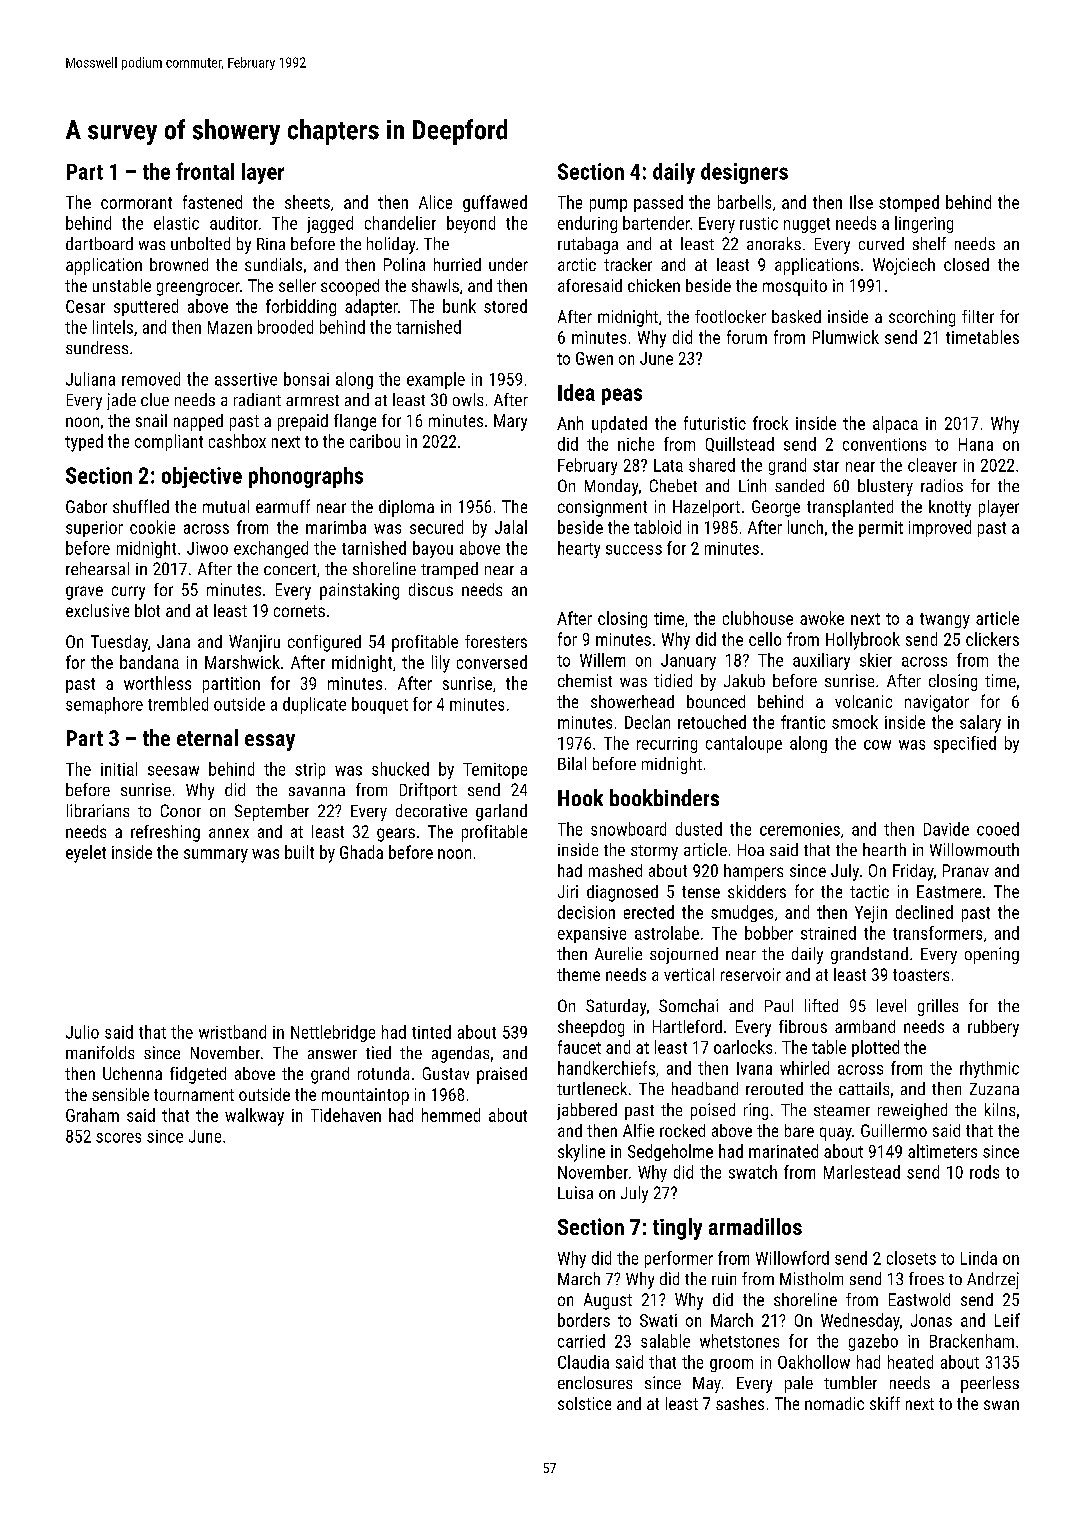 The height and width of the page is (1534, 1085). What do you see at coordinates (584, 1403) in the page?
I see `solstice` at bounding box center [584, 1403].
